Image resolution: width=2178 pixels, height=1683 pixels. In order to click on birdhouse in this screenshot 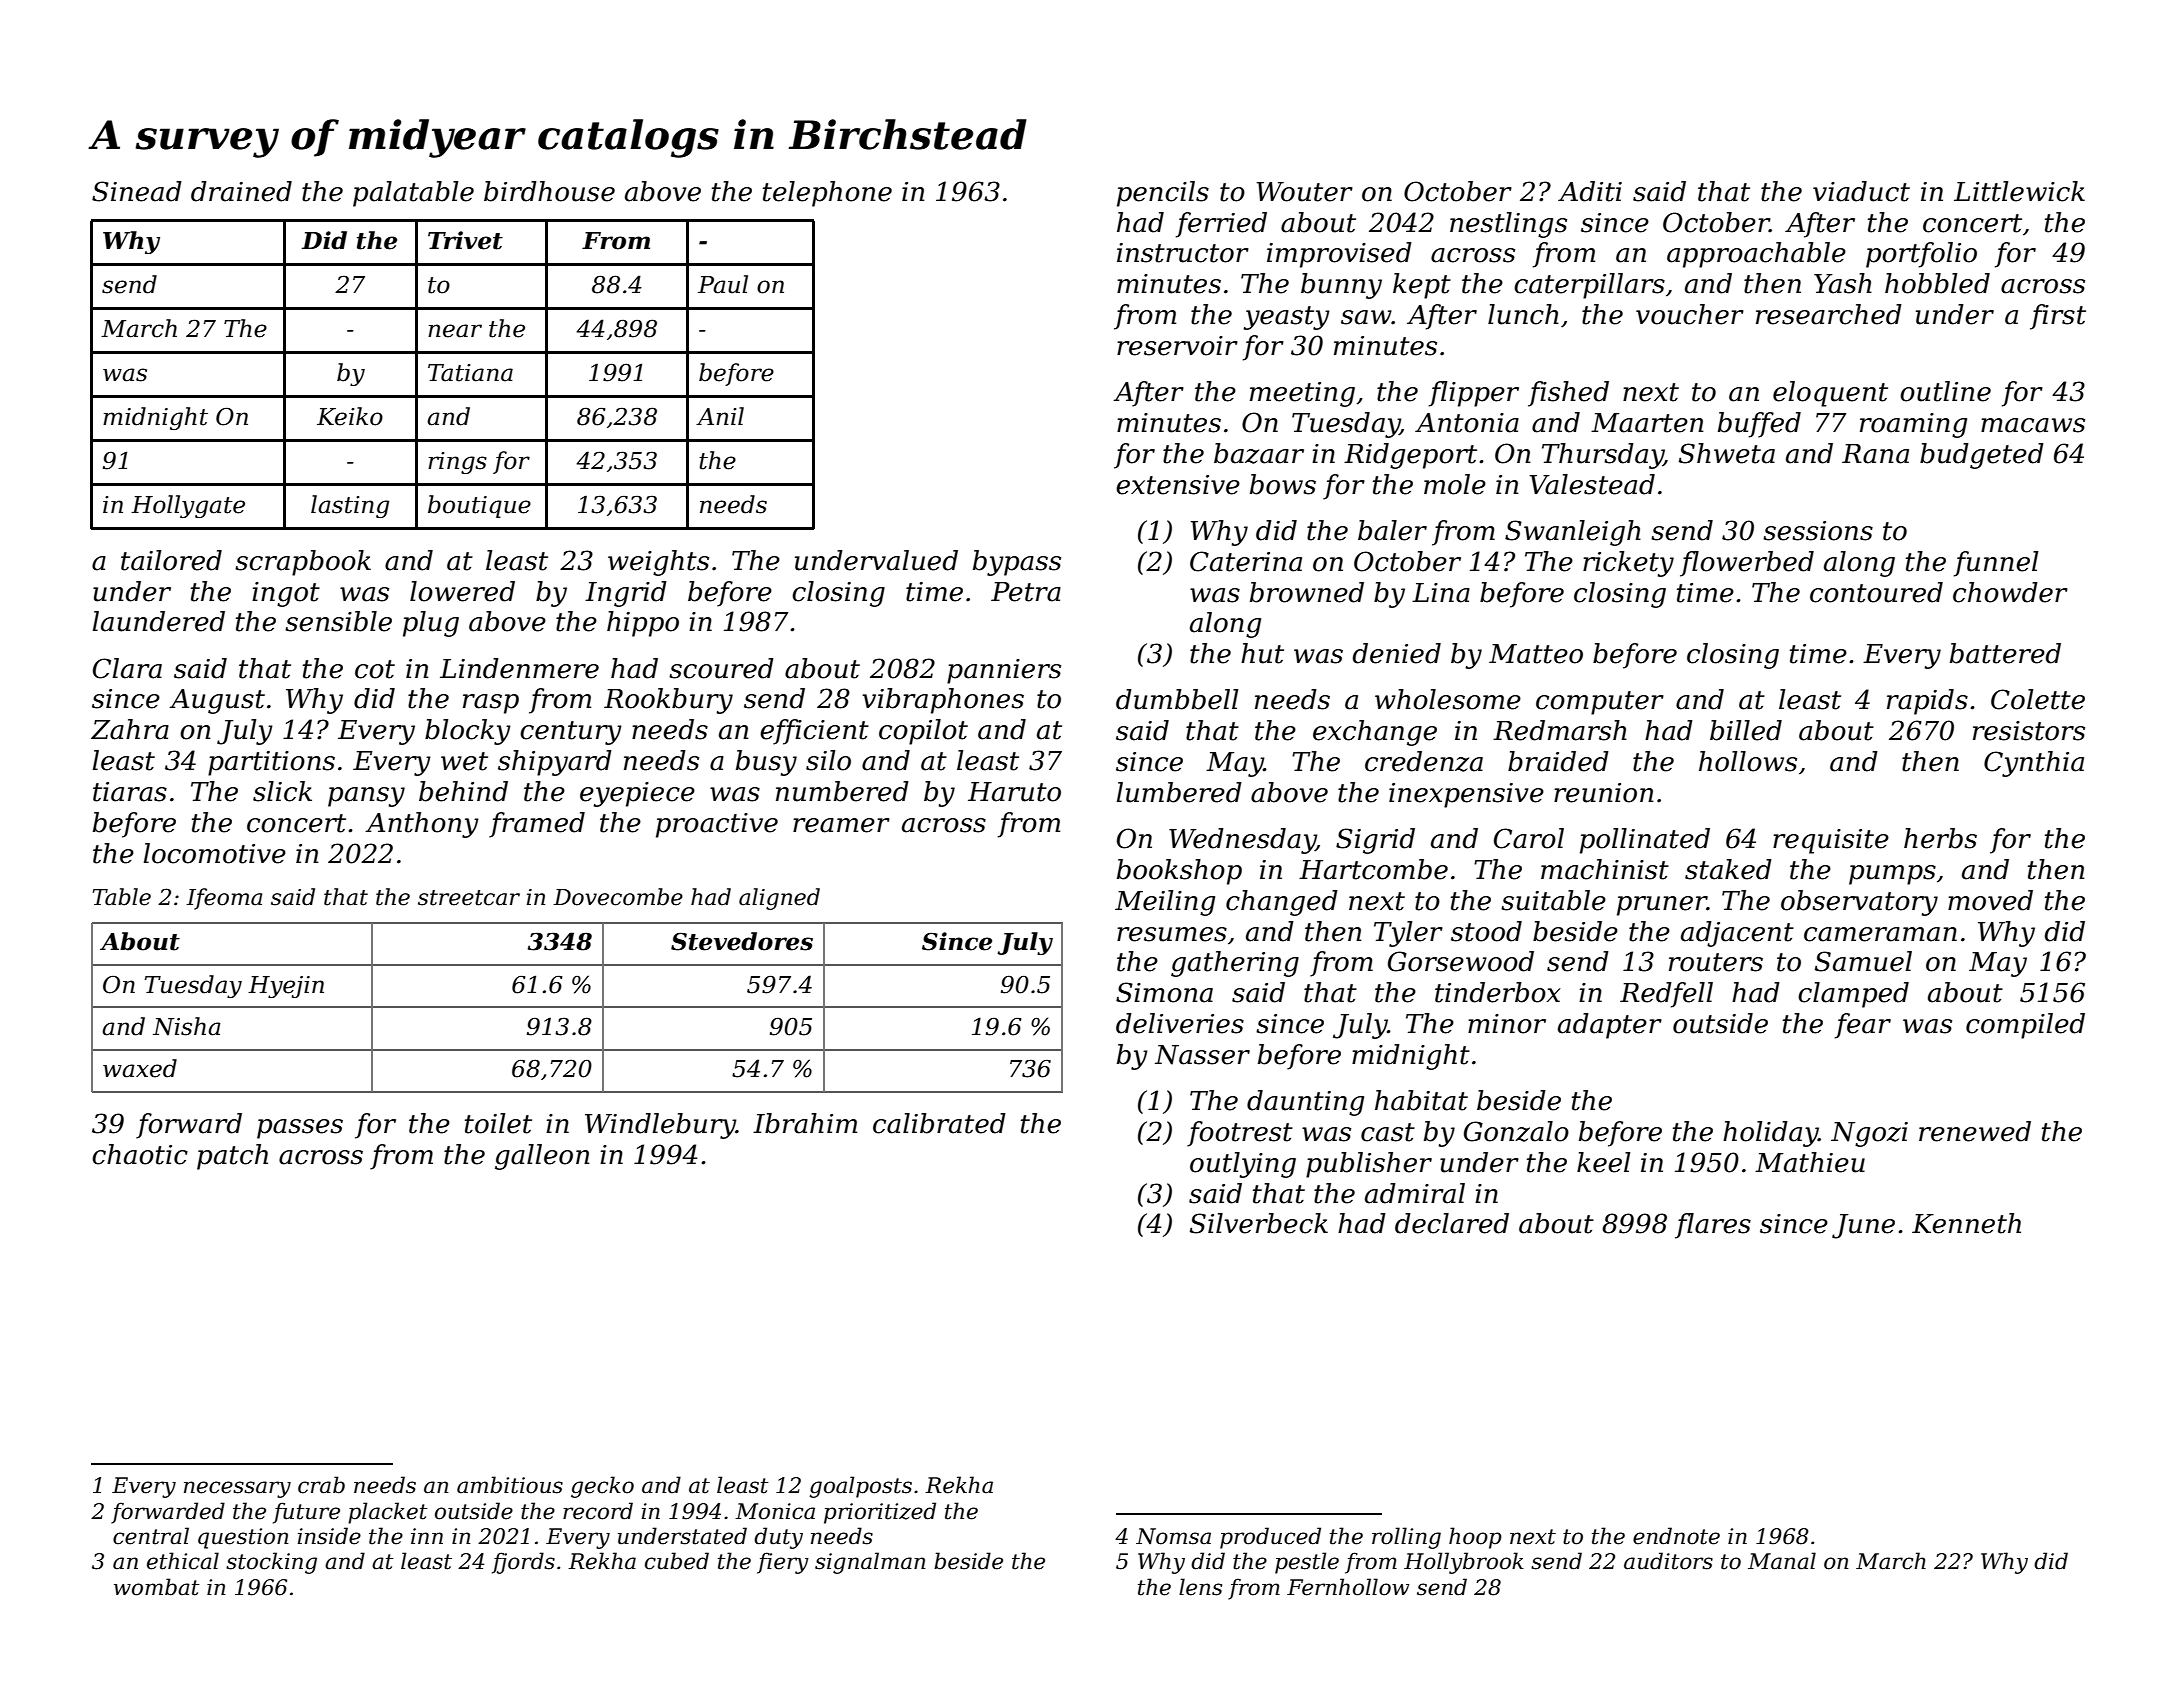, I will do `click(549, 191)`.
